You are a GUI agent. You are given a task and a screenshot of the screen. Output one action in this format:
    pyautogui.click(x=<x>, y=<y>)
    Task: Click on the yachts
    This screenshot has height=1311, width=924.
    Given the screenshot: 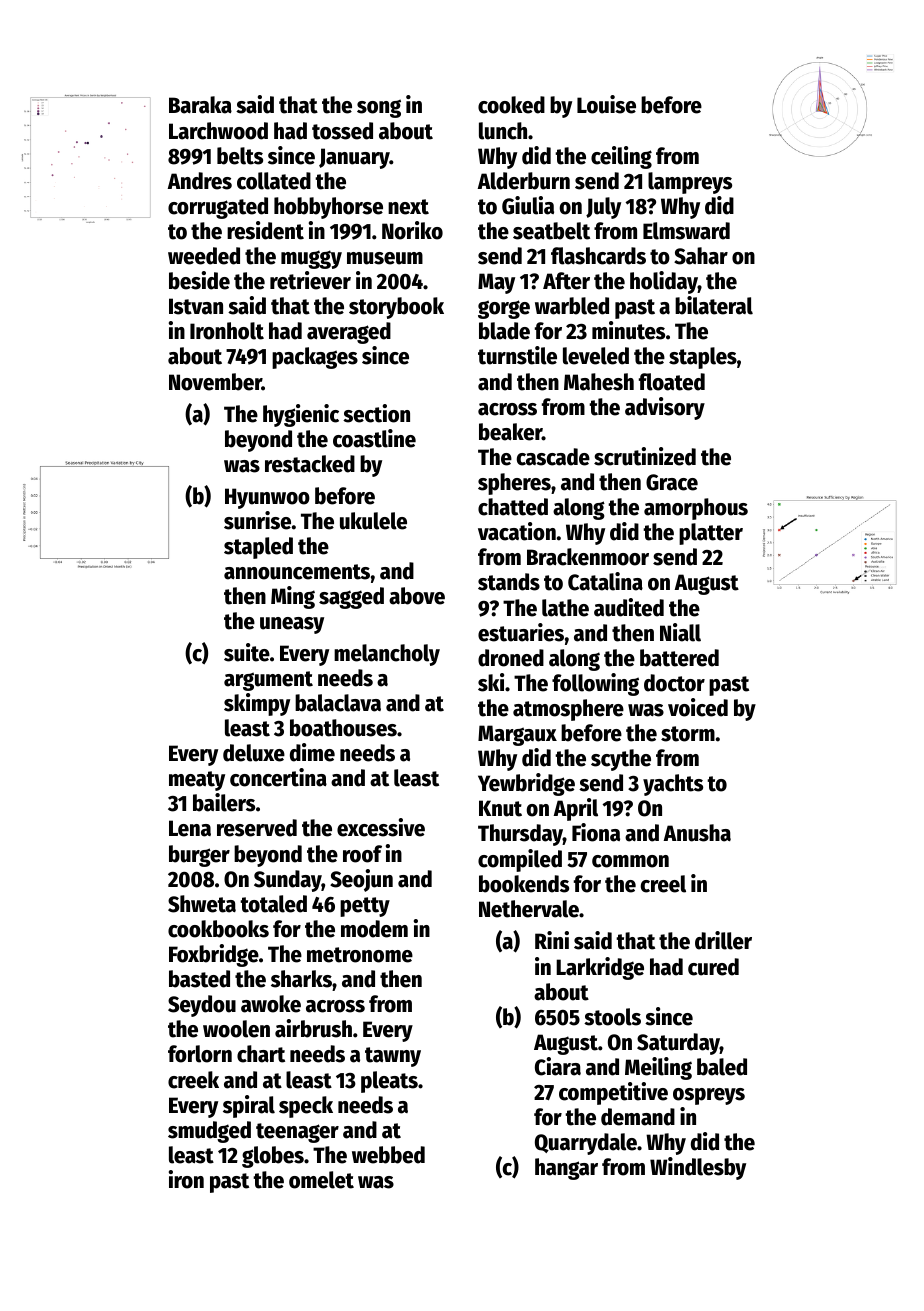 What is the action you would take?
    pyautogui.click(x=673, y=785)
